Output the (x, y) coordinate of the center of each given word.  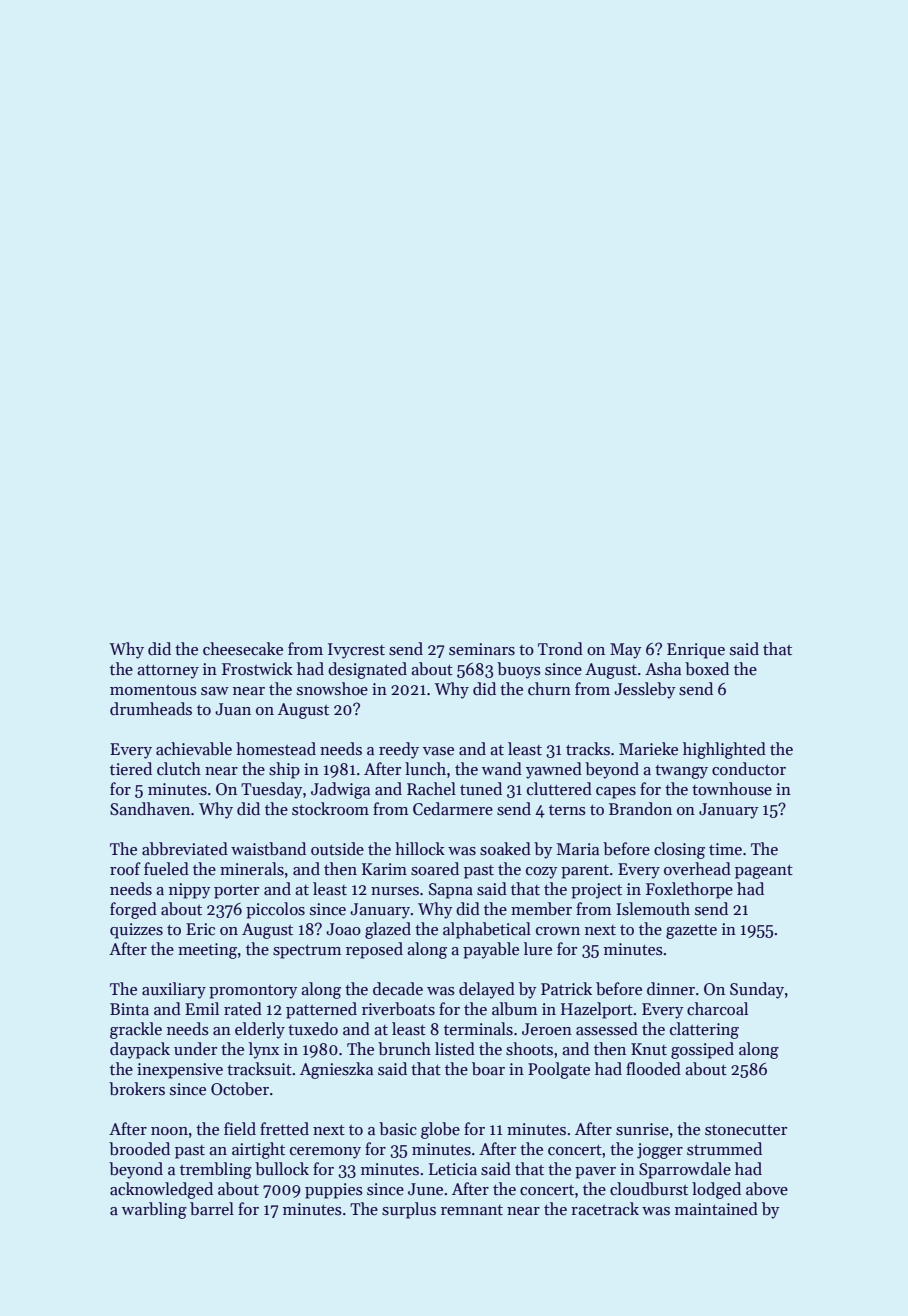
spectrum (307, 952)
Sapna (451, 891)
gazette (691, 932)
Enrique (696, 651)
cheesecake (243, 649)
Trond (560, 649)
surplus (409, 1210)
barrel (212, 1209)
